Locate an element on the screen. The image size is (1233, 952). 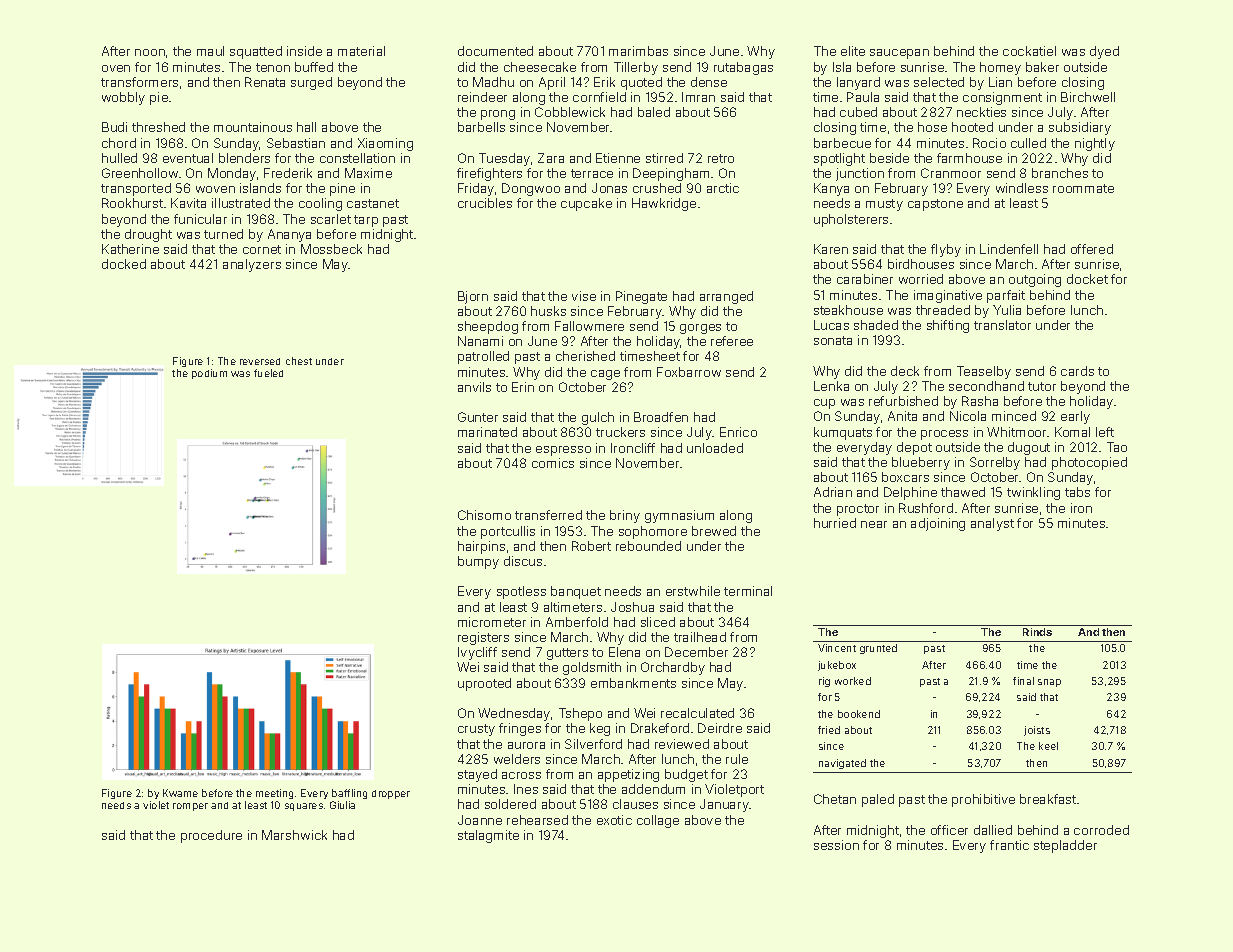
fueled is located at coordinates (268, 373).
